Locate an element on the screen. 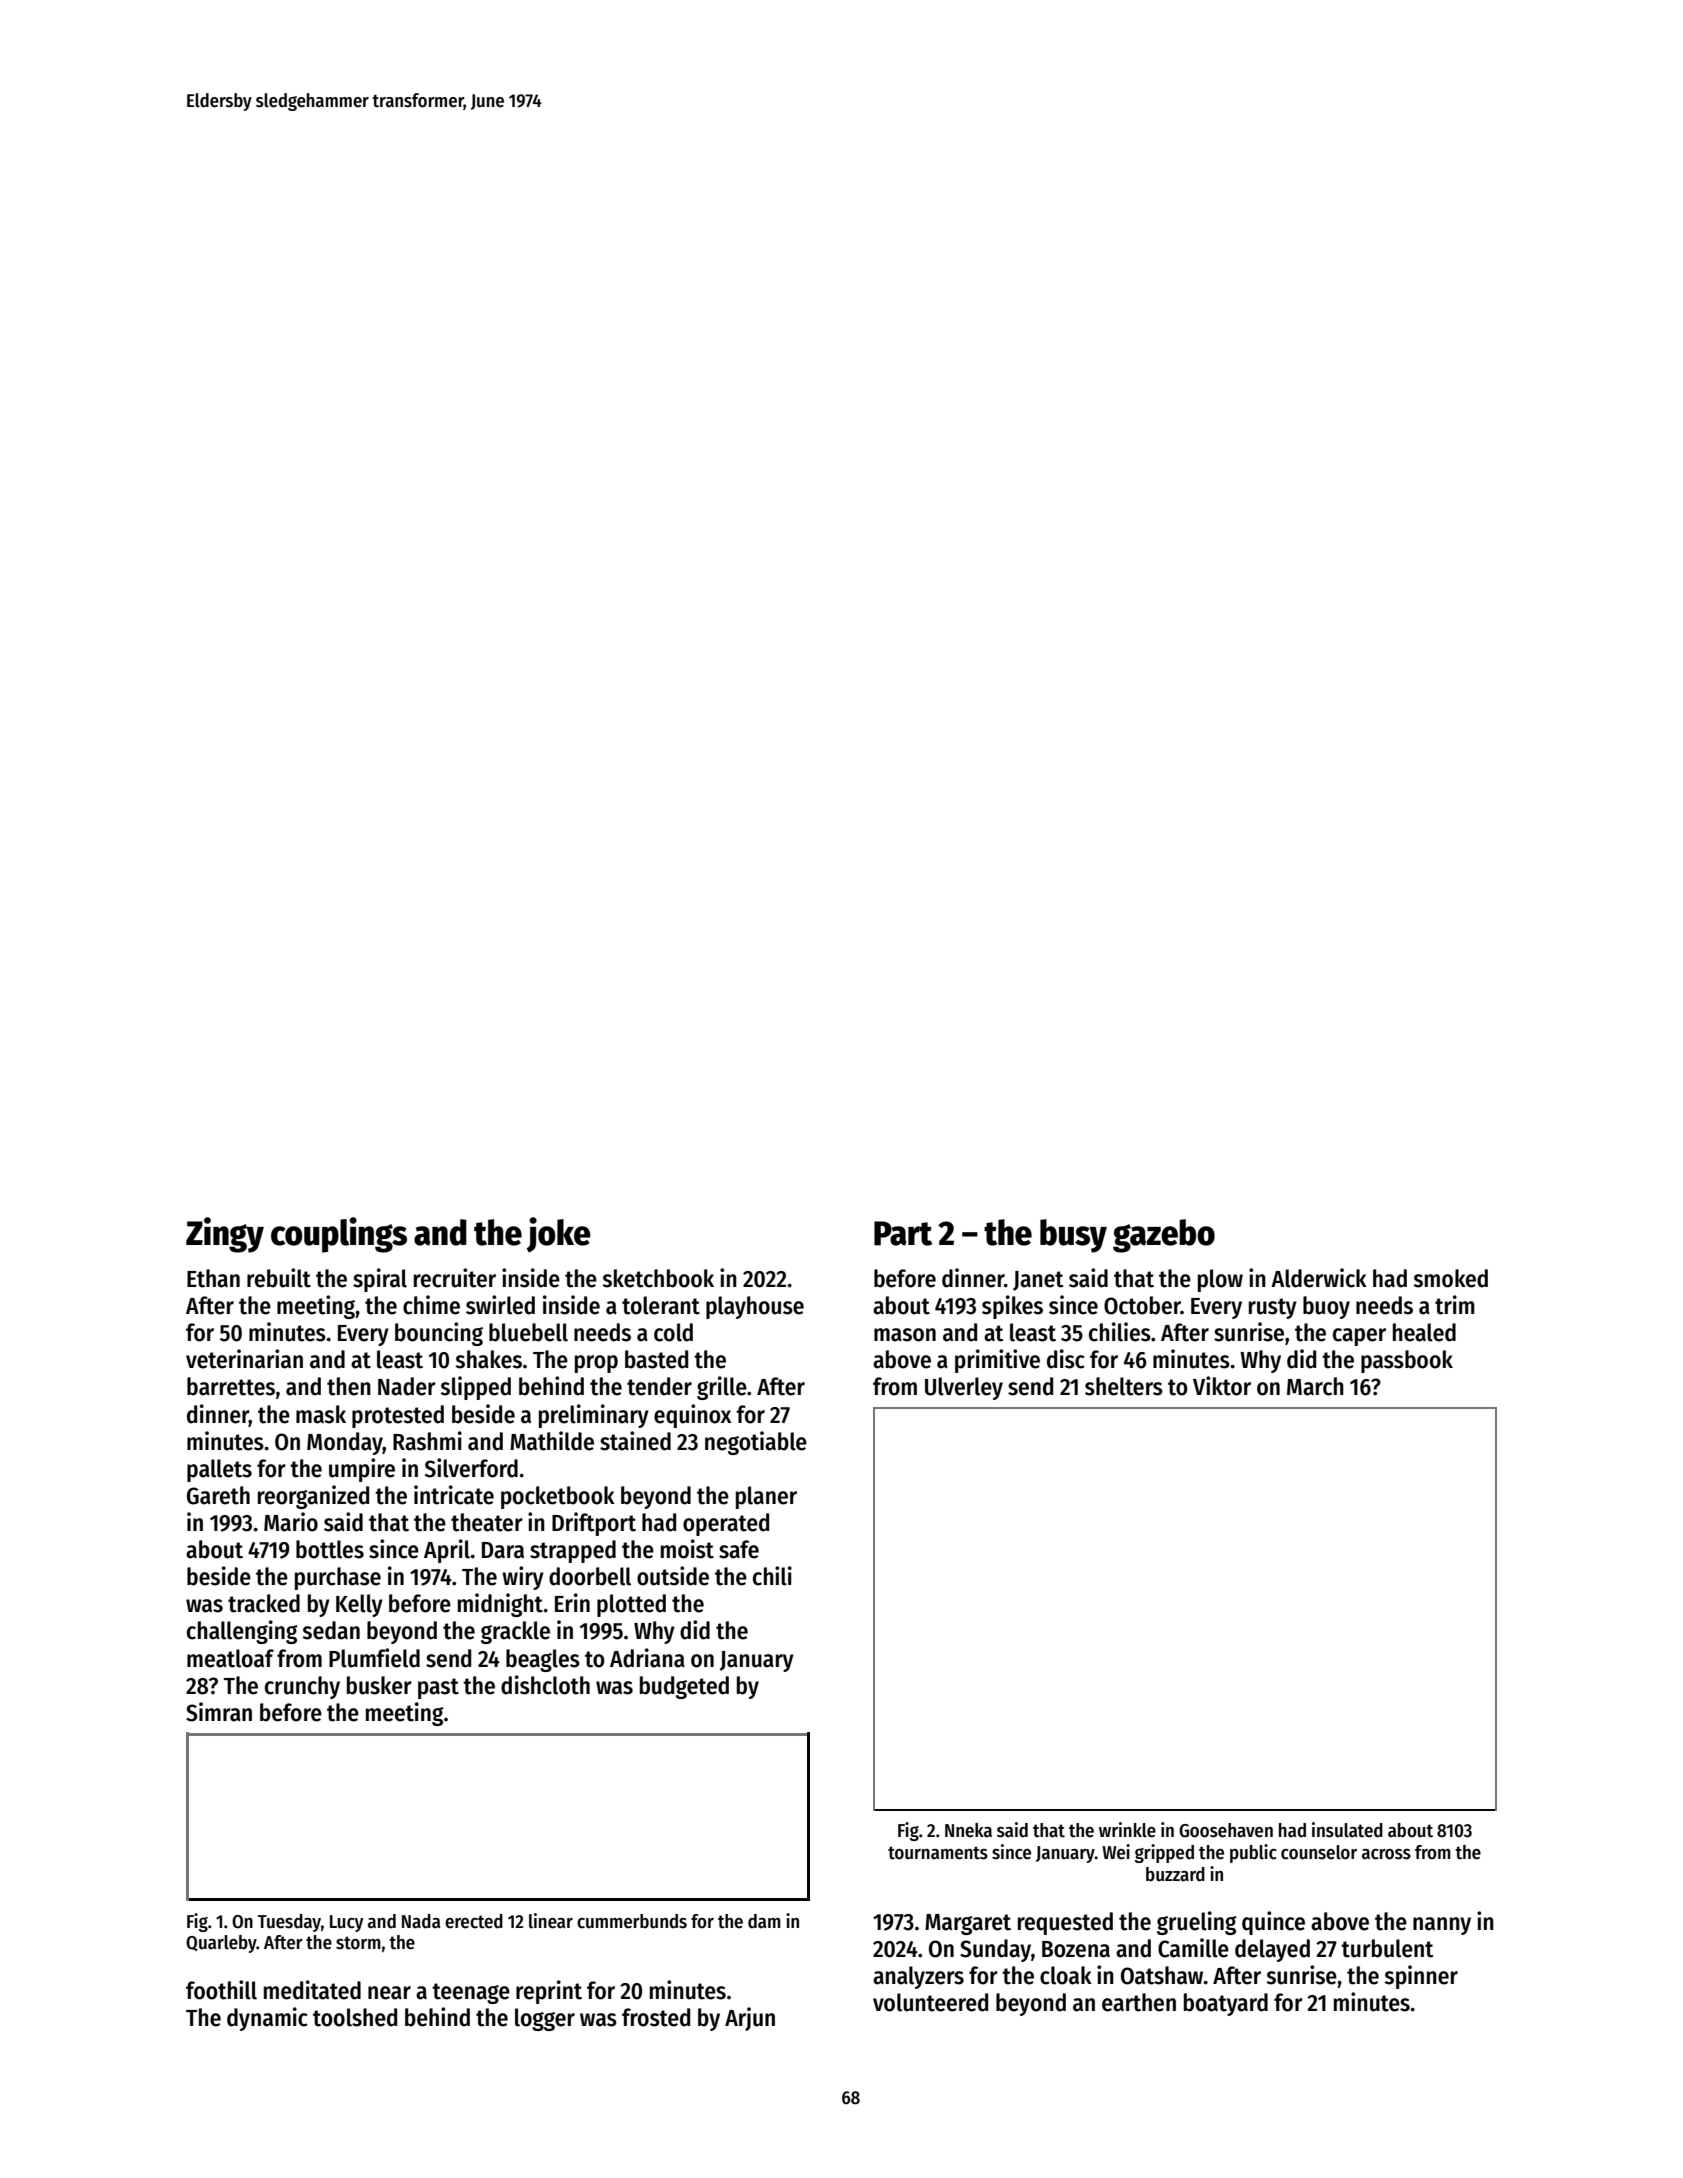 The height and width of the screenshot is (2178, 1683). Tuesday is located at coordinates (289, 1923).
